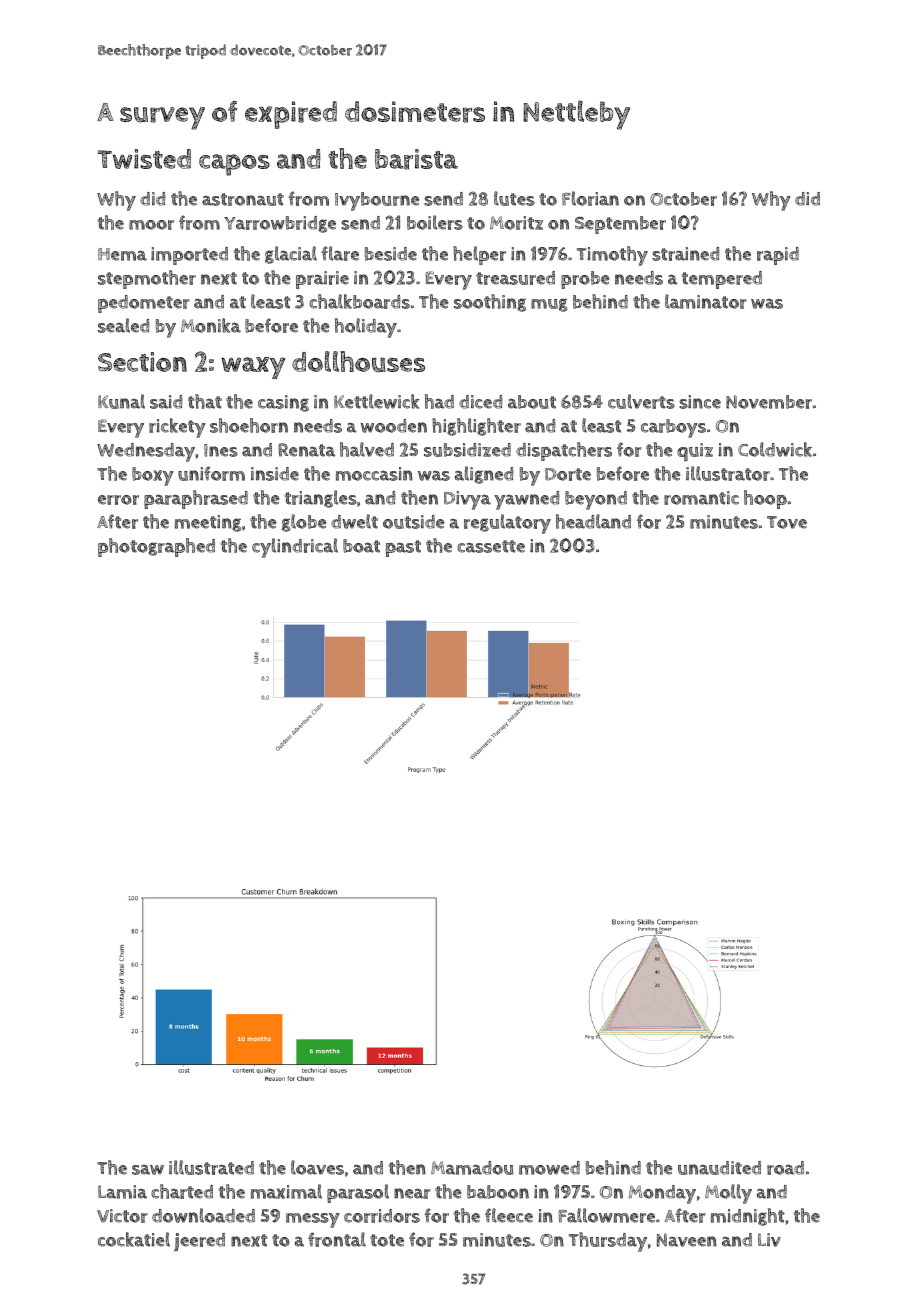 This image has height=1314, width=924. Describe the element at coordinates (366, 328) in the image. I see `holiday` at that location.
